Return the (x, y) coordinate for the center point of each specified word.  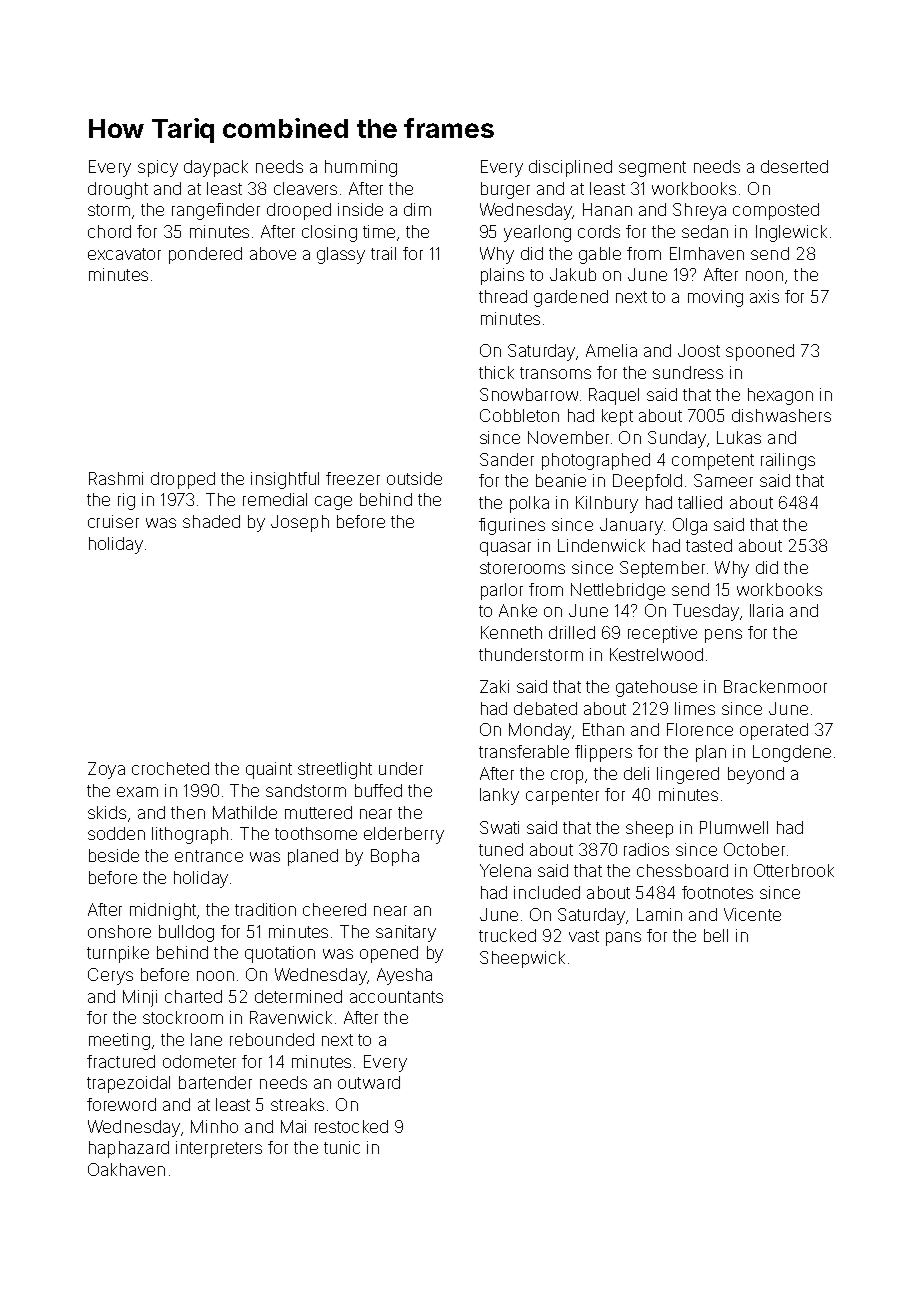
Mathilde (245, 812)
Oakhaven (126, 1169)
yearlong (537, 233)
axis (764, 296)
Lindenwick (601, 545)
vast (584, 936)
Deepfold (647, 482)
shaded (211, 521)
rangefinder (216, 211)
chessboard (682, 870)
